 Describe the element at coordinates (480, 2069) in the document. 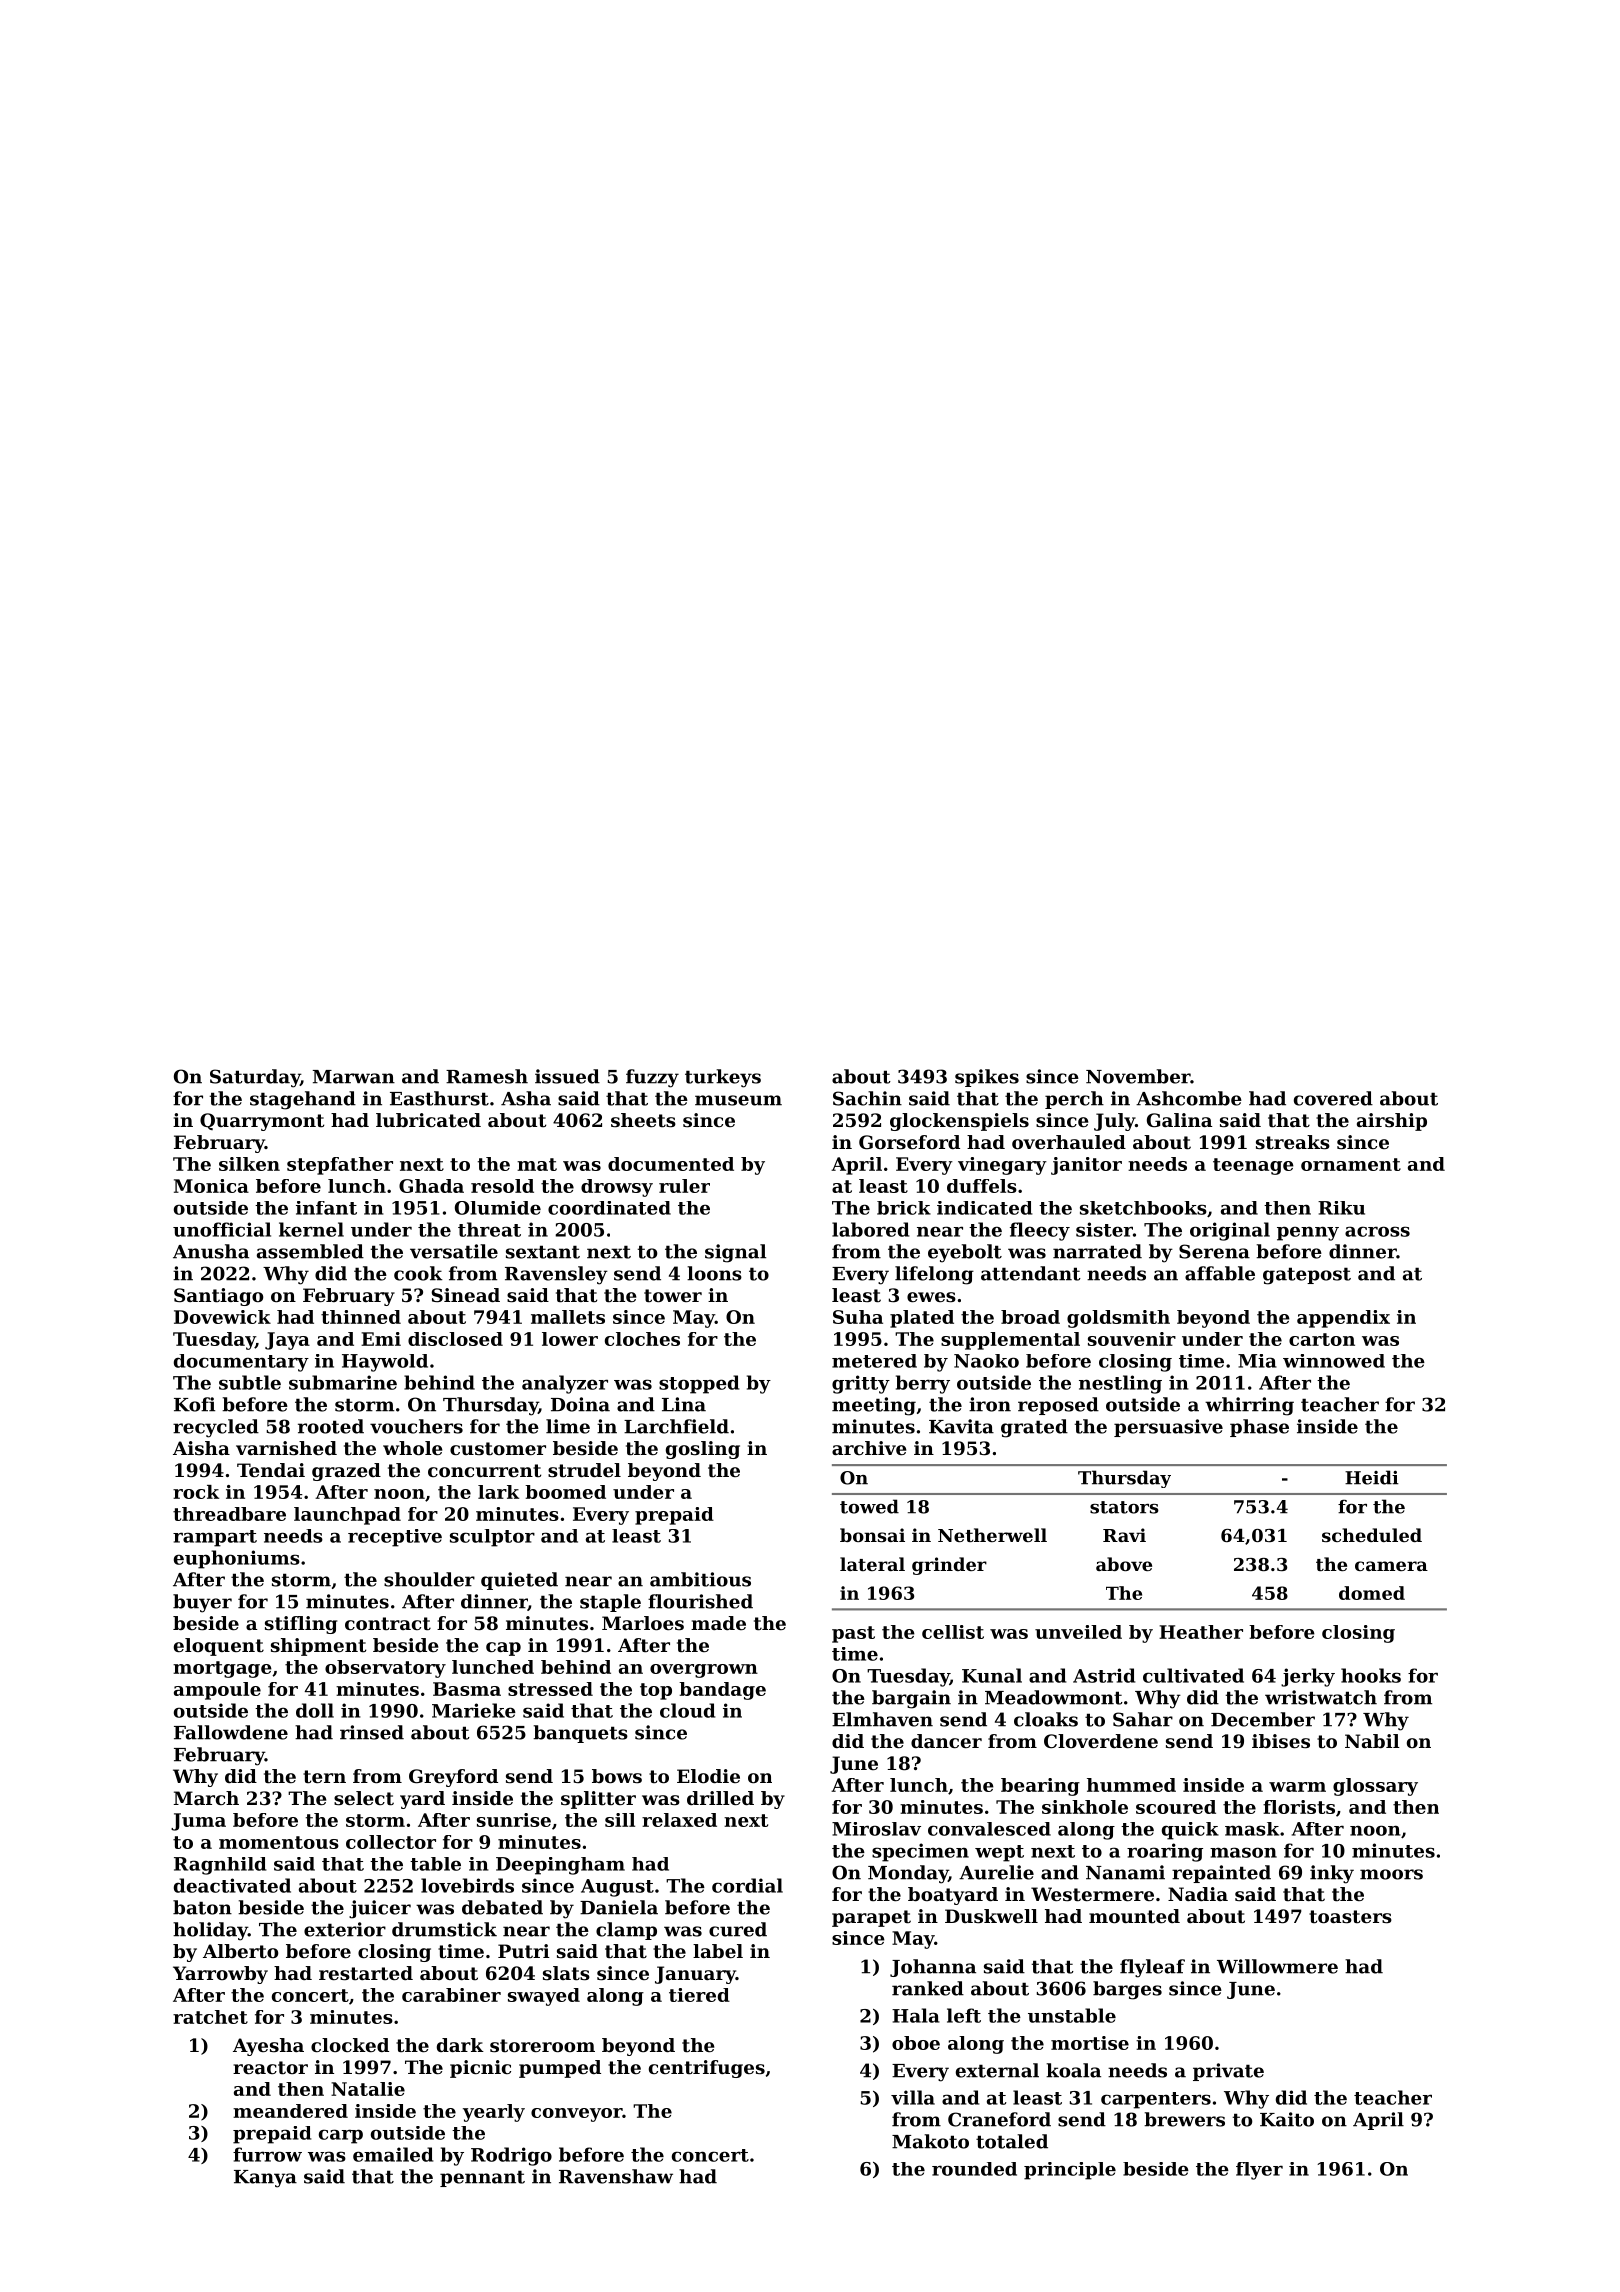

I see `picnic` at that location.
